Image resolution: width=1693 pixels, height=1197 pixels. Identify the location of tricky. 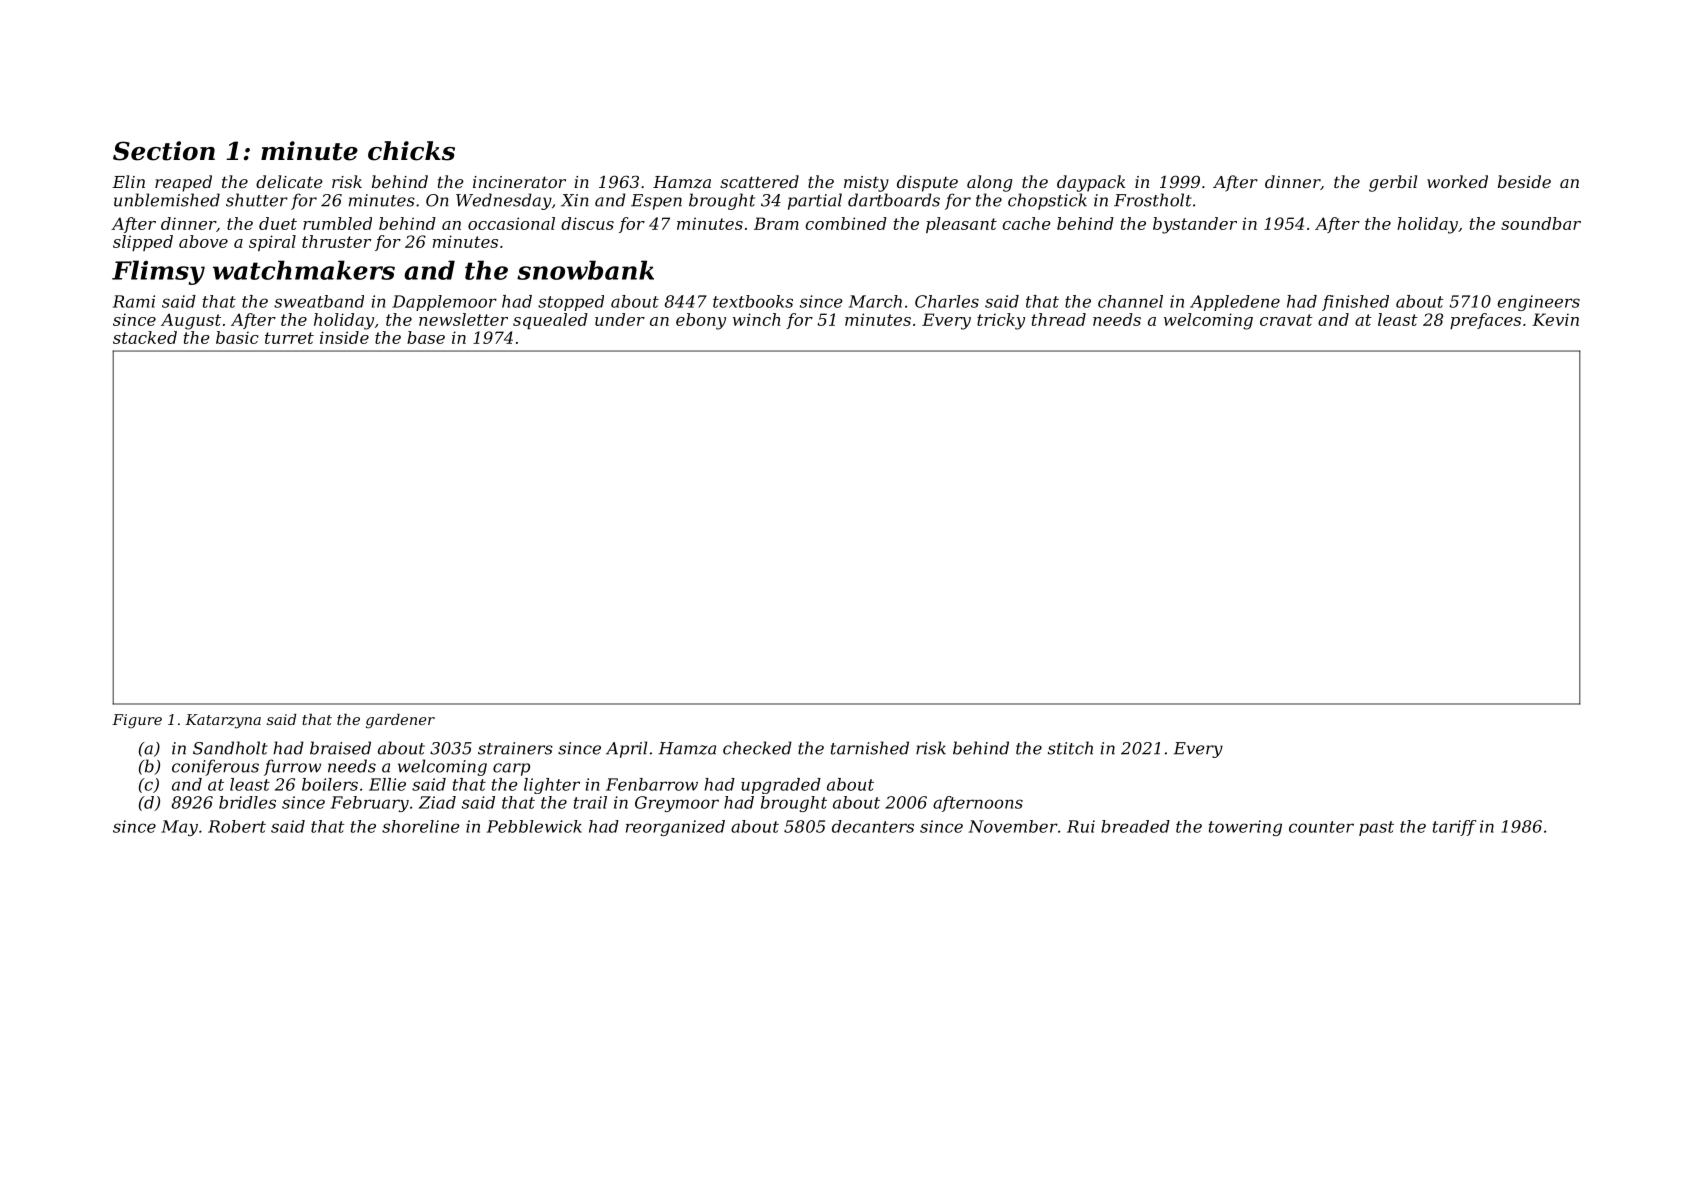
(1001, 321).
